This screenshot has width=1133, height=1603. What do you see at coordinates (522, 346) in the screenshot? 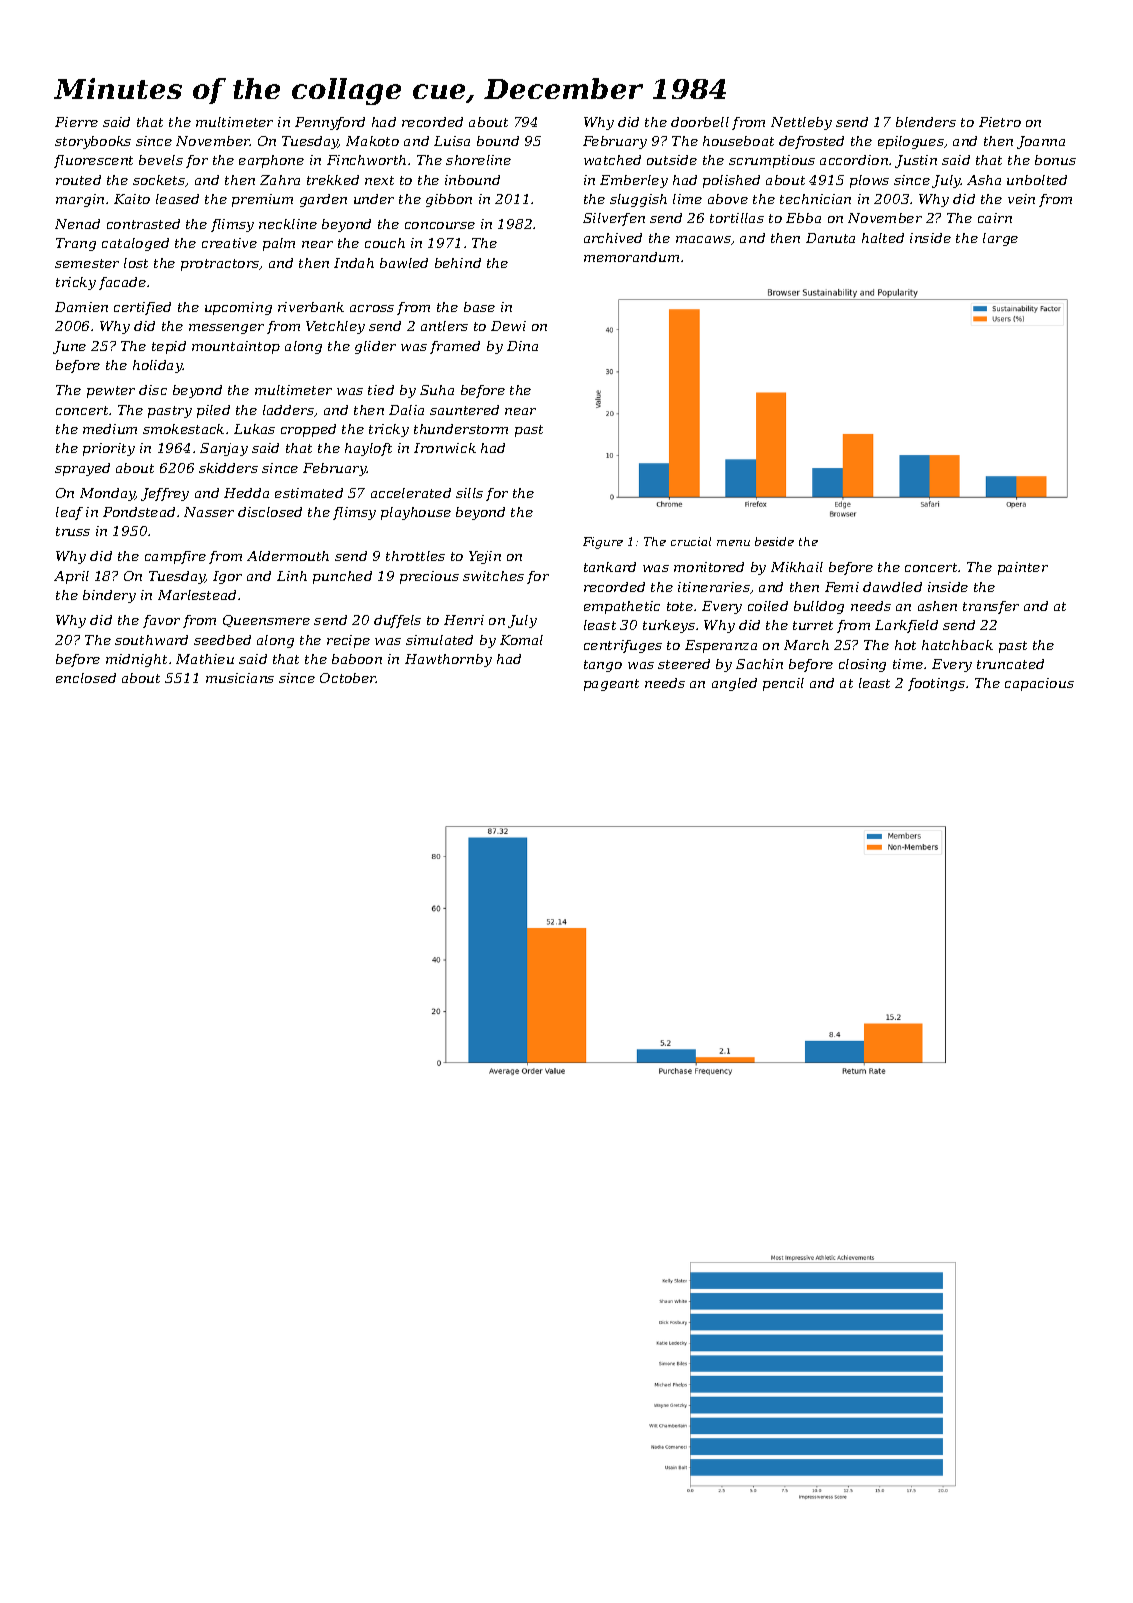
I see `Dina` at bounding box center [522, 346].
